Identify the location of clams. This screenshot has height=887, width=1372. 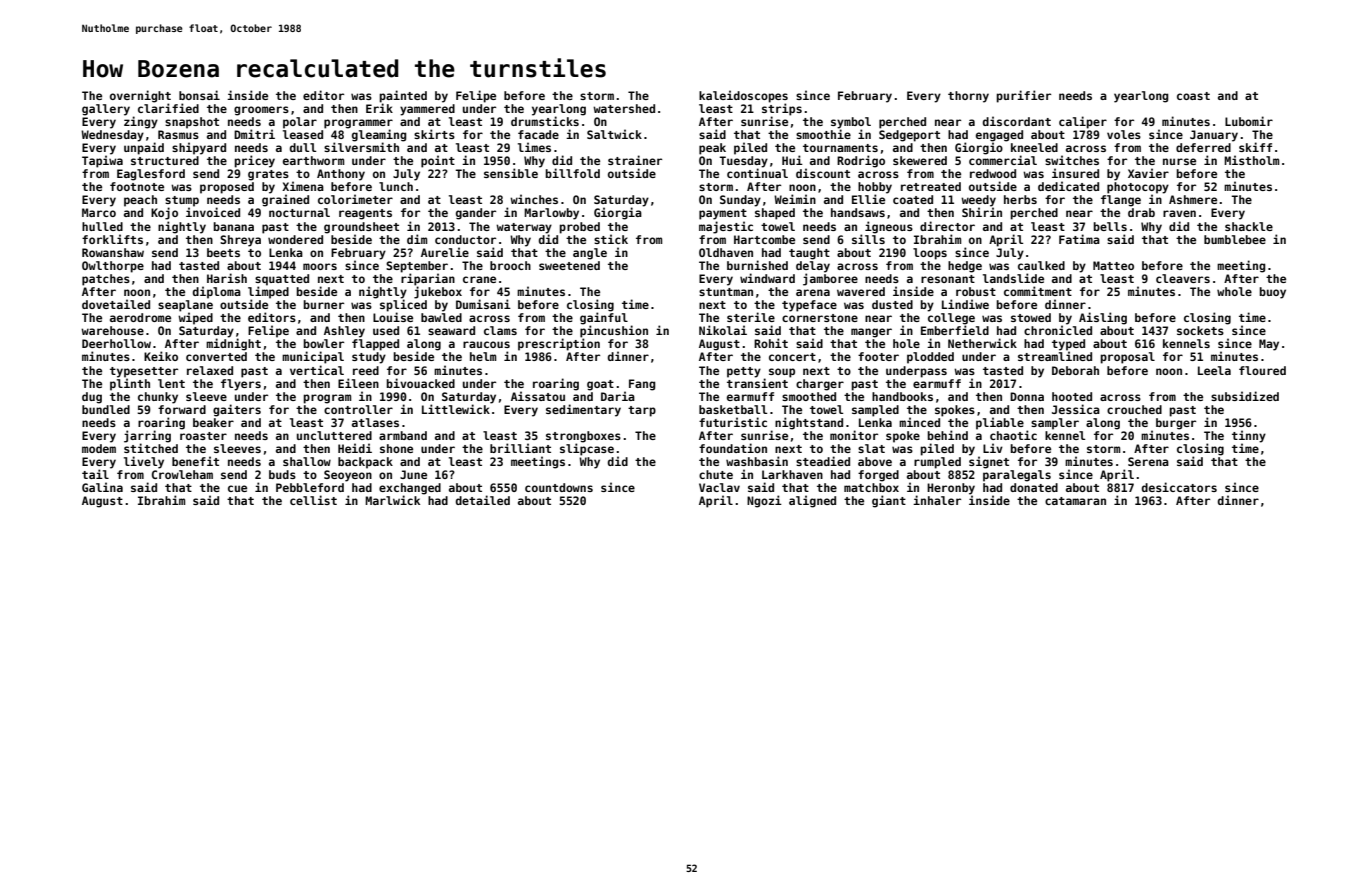
(500, 330).
